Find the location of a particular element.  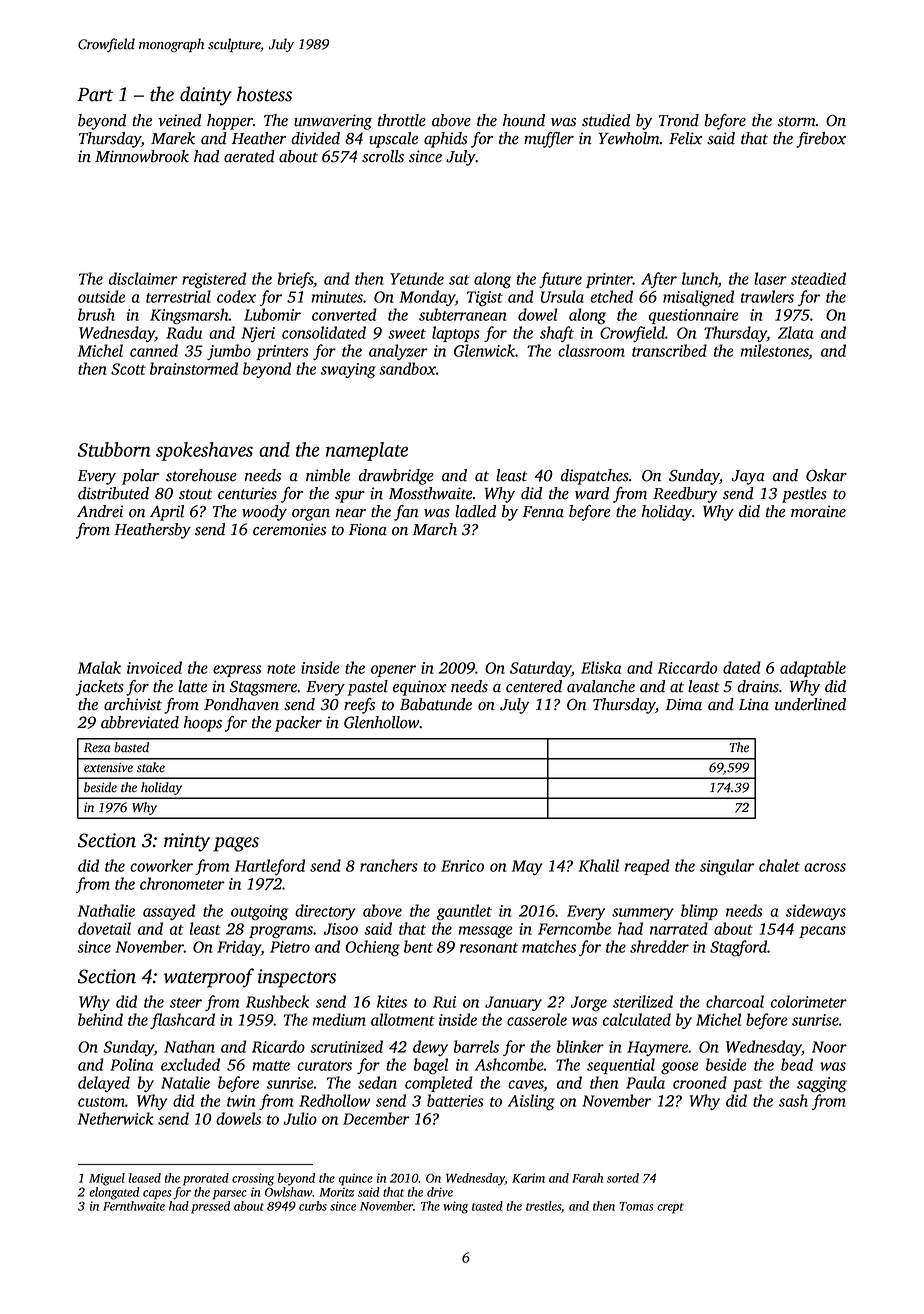

crossing is located at coordinates (253, 1179).
